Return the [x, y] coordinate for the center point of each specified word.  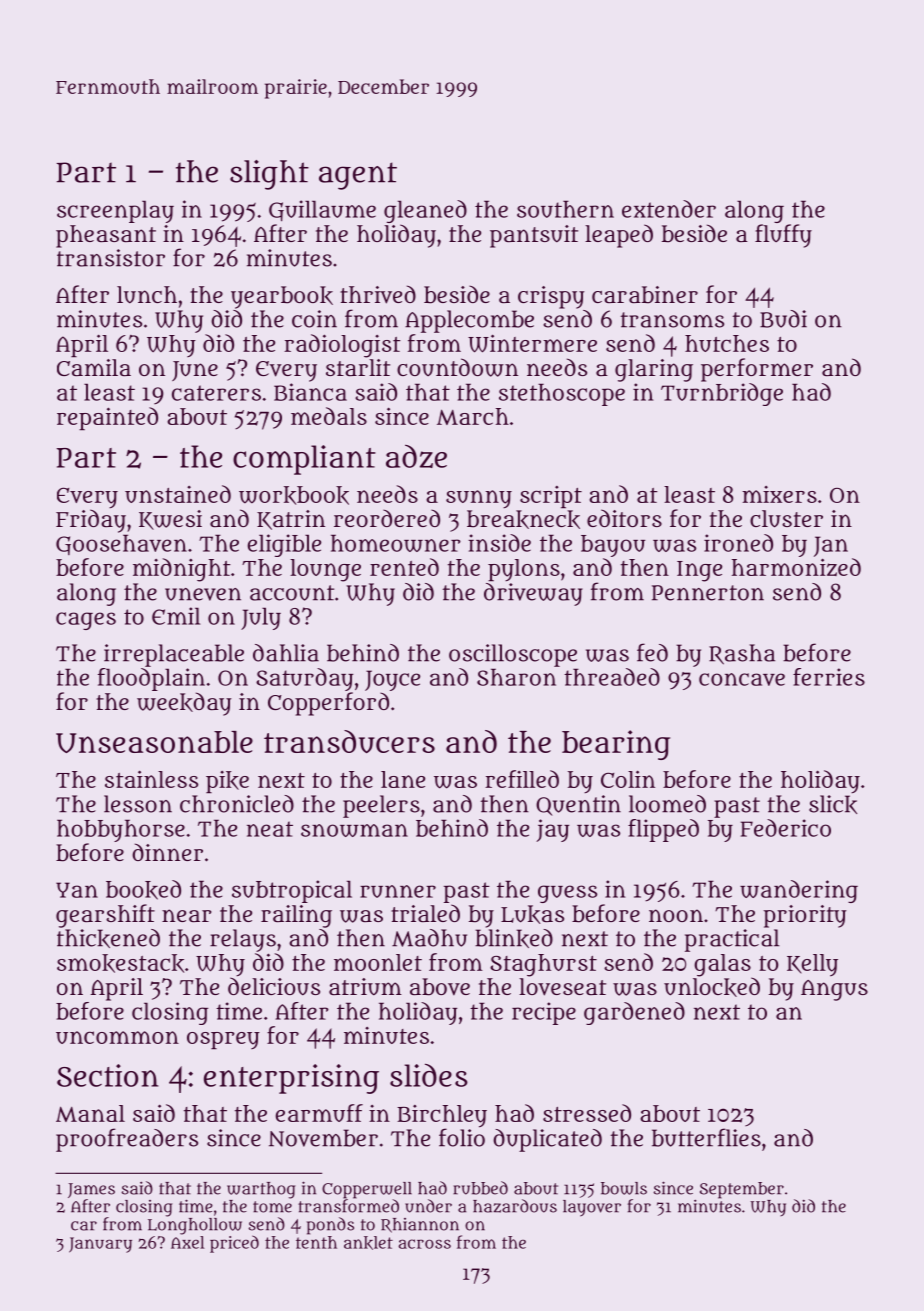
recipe [544, 1013]
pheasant [106, 236]
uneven [203, 594]
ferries [829, 677]
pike [227, 782]
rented [404, 567]
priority [805, 916]
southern [565, 209]
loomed [667, 804]
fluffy [783, 236]
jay [552, 830]
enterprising [291, 1079]
